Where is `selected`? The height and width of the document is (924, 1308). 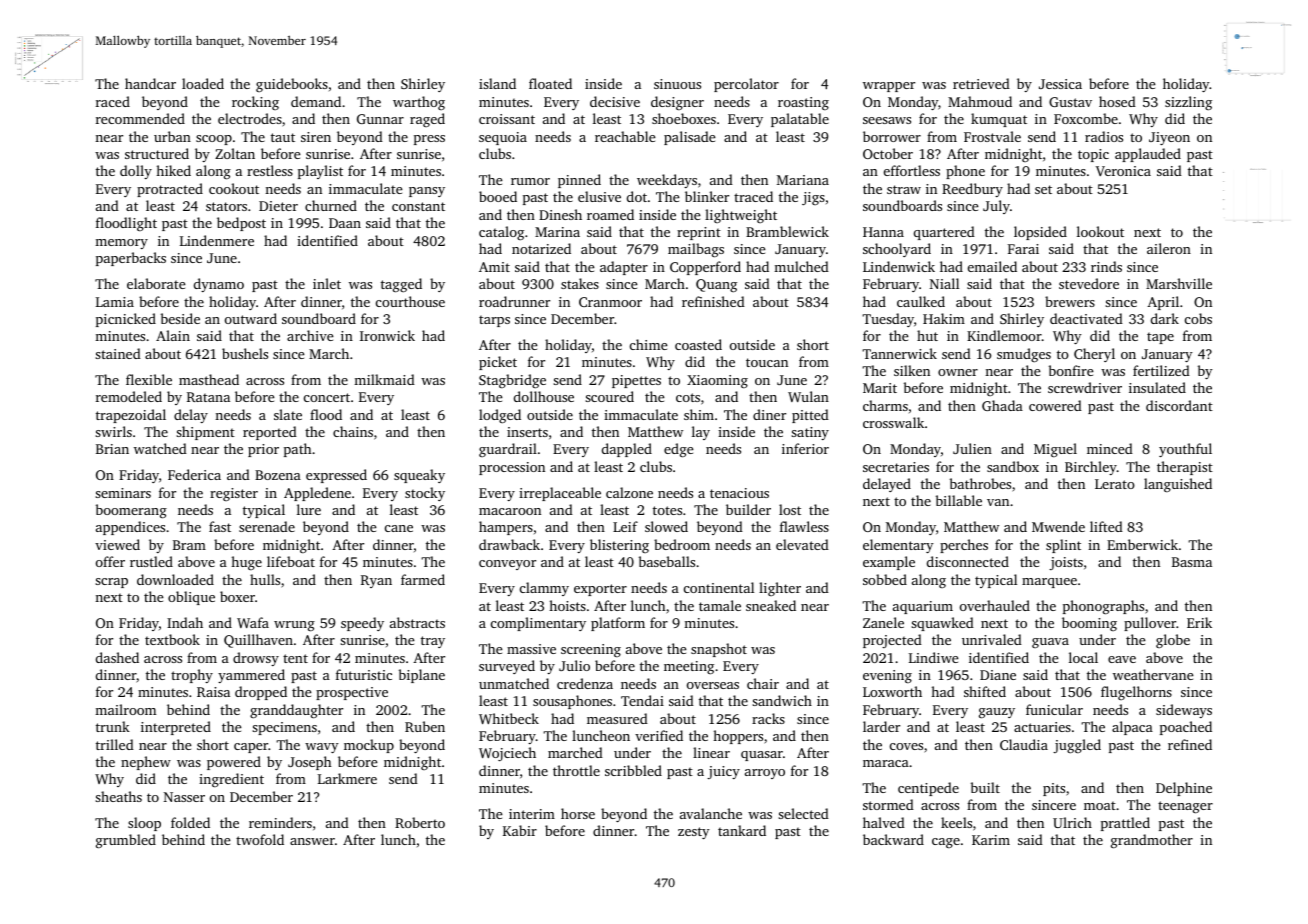
selected is located at coordinates (803, 813).
